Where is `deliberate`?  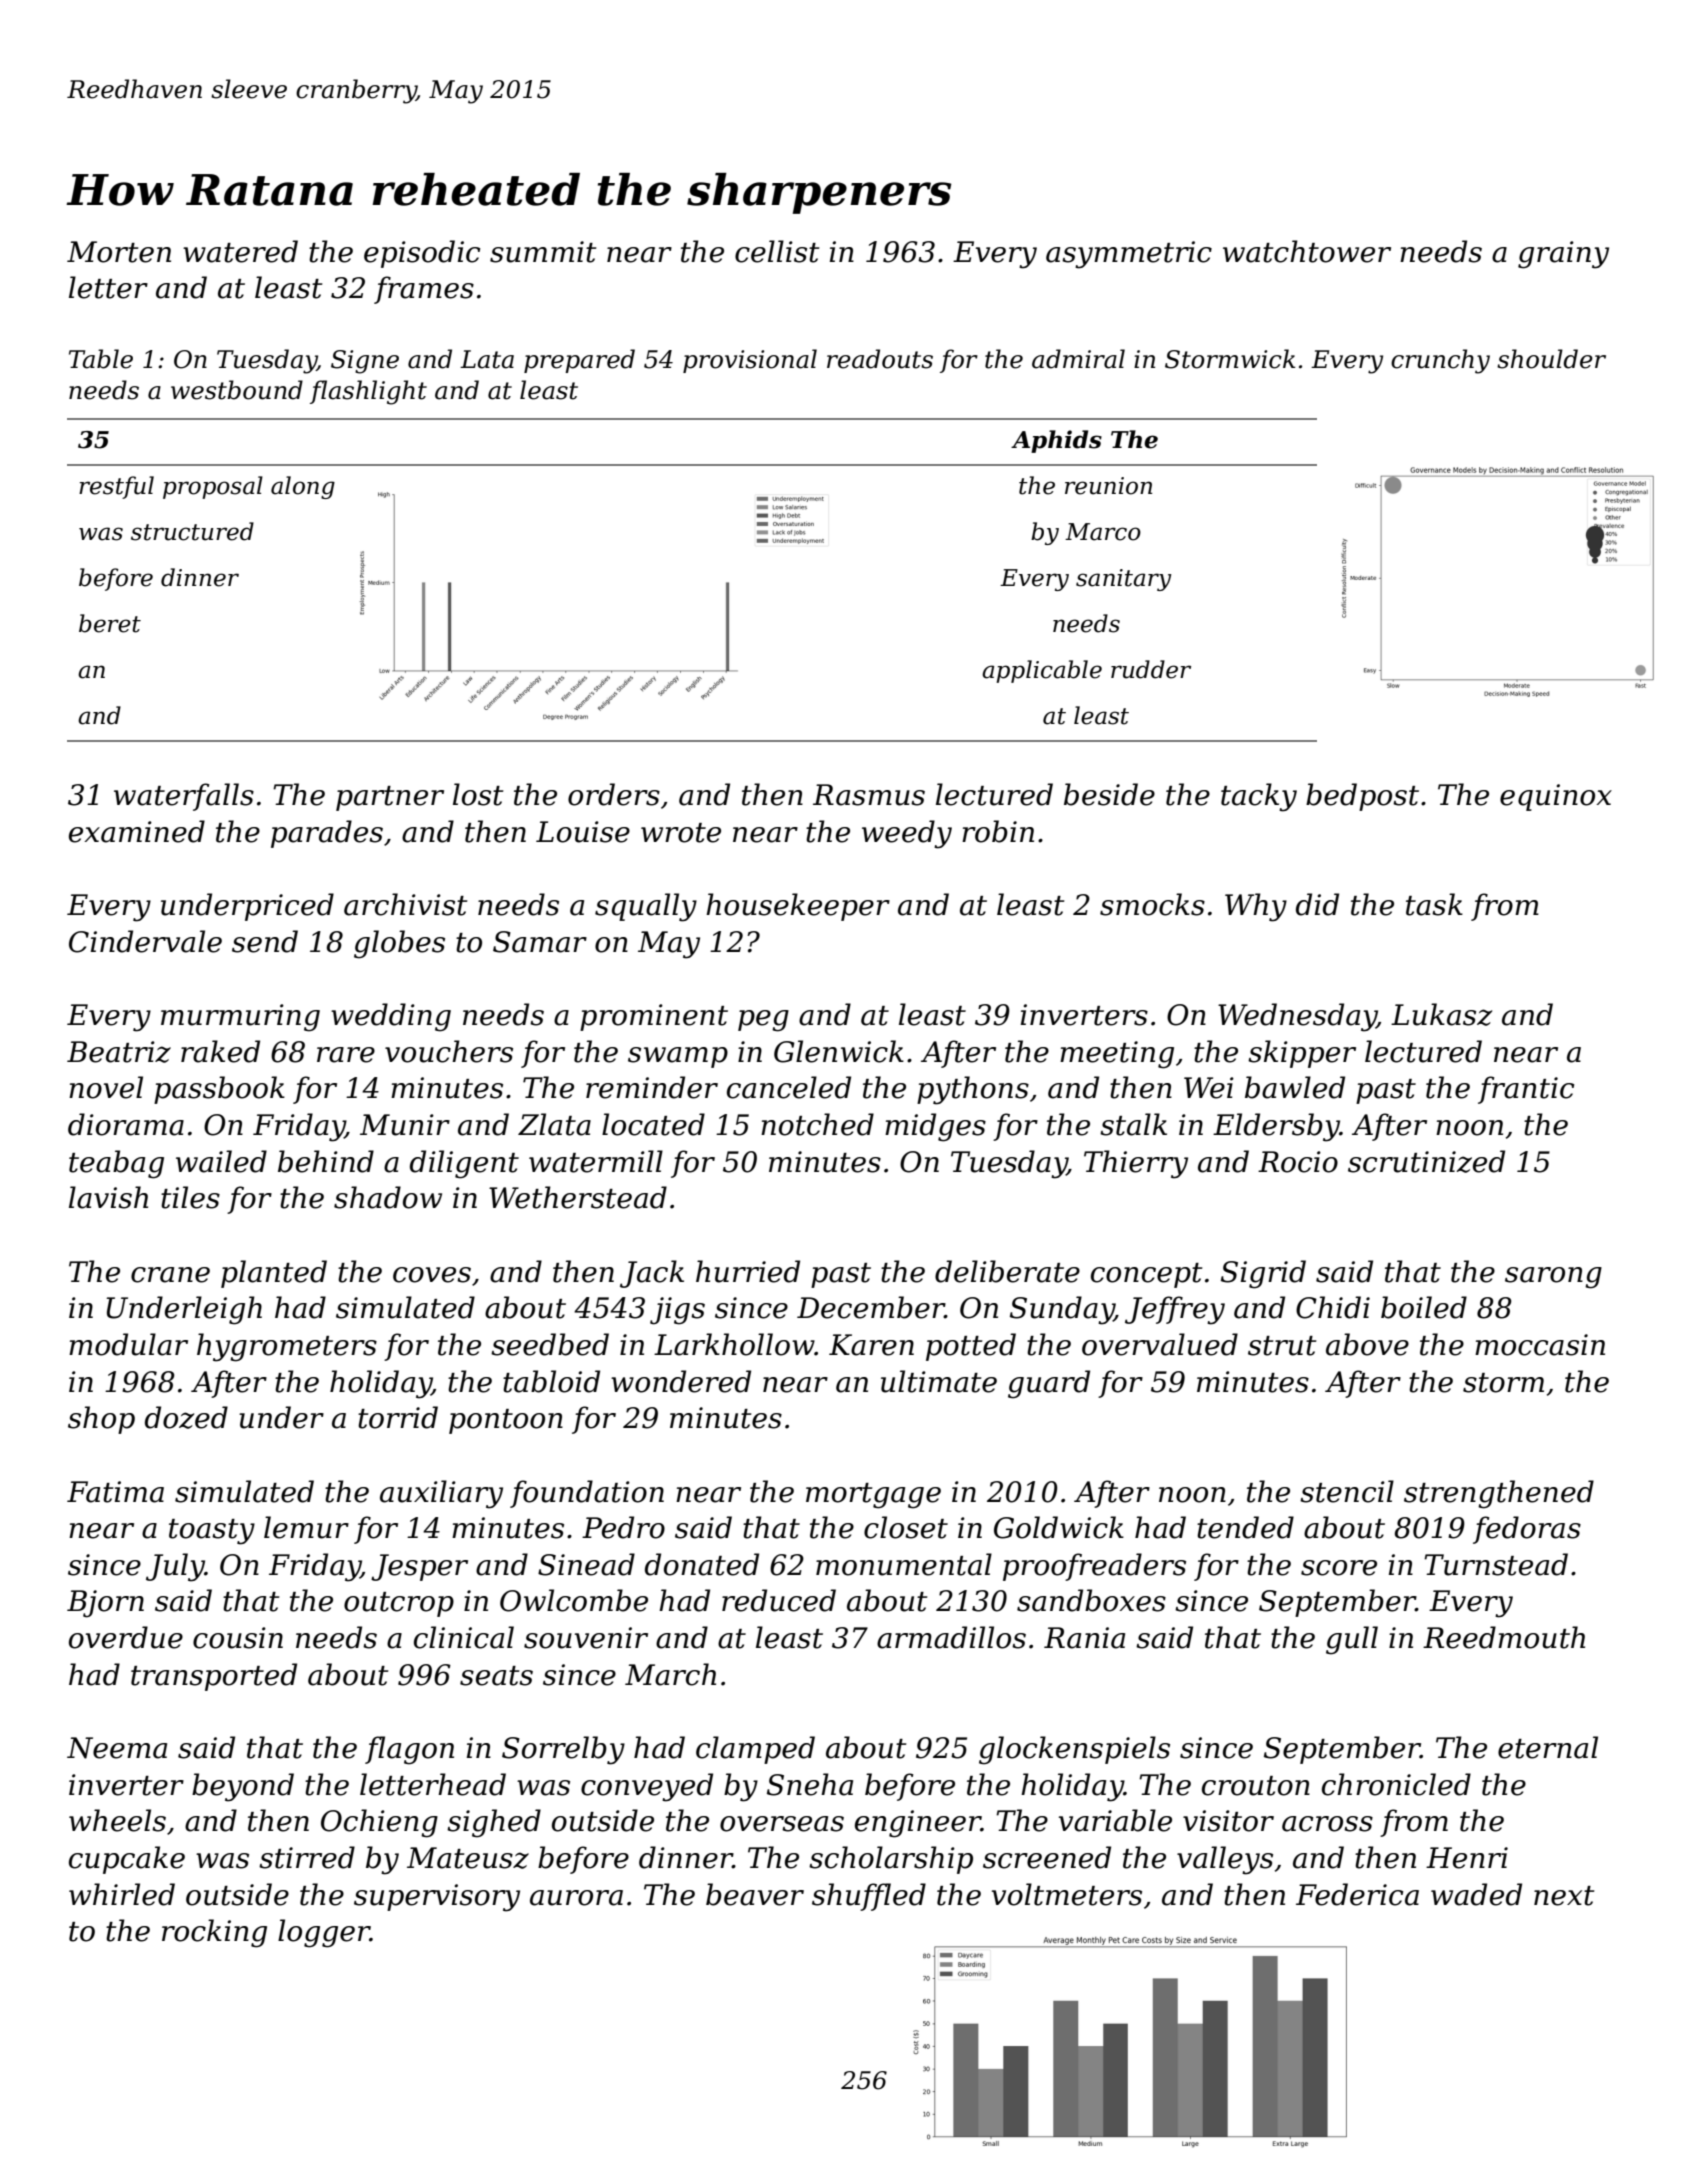 deliberate is located at coordinates (1007, 1271).
